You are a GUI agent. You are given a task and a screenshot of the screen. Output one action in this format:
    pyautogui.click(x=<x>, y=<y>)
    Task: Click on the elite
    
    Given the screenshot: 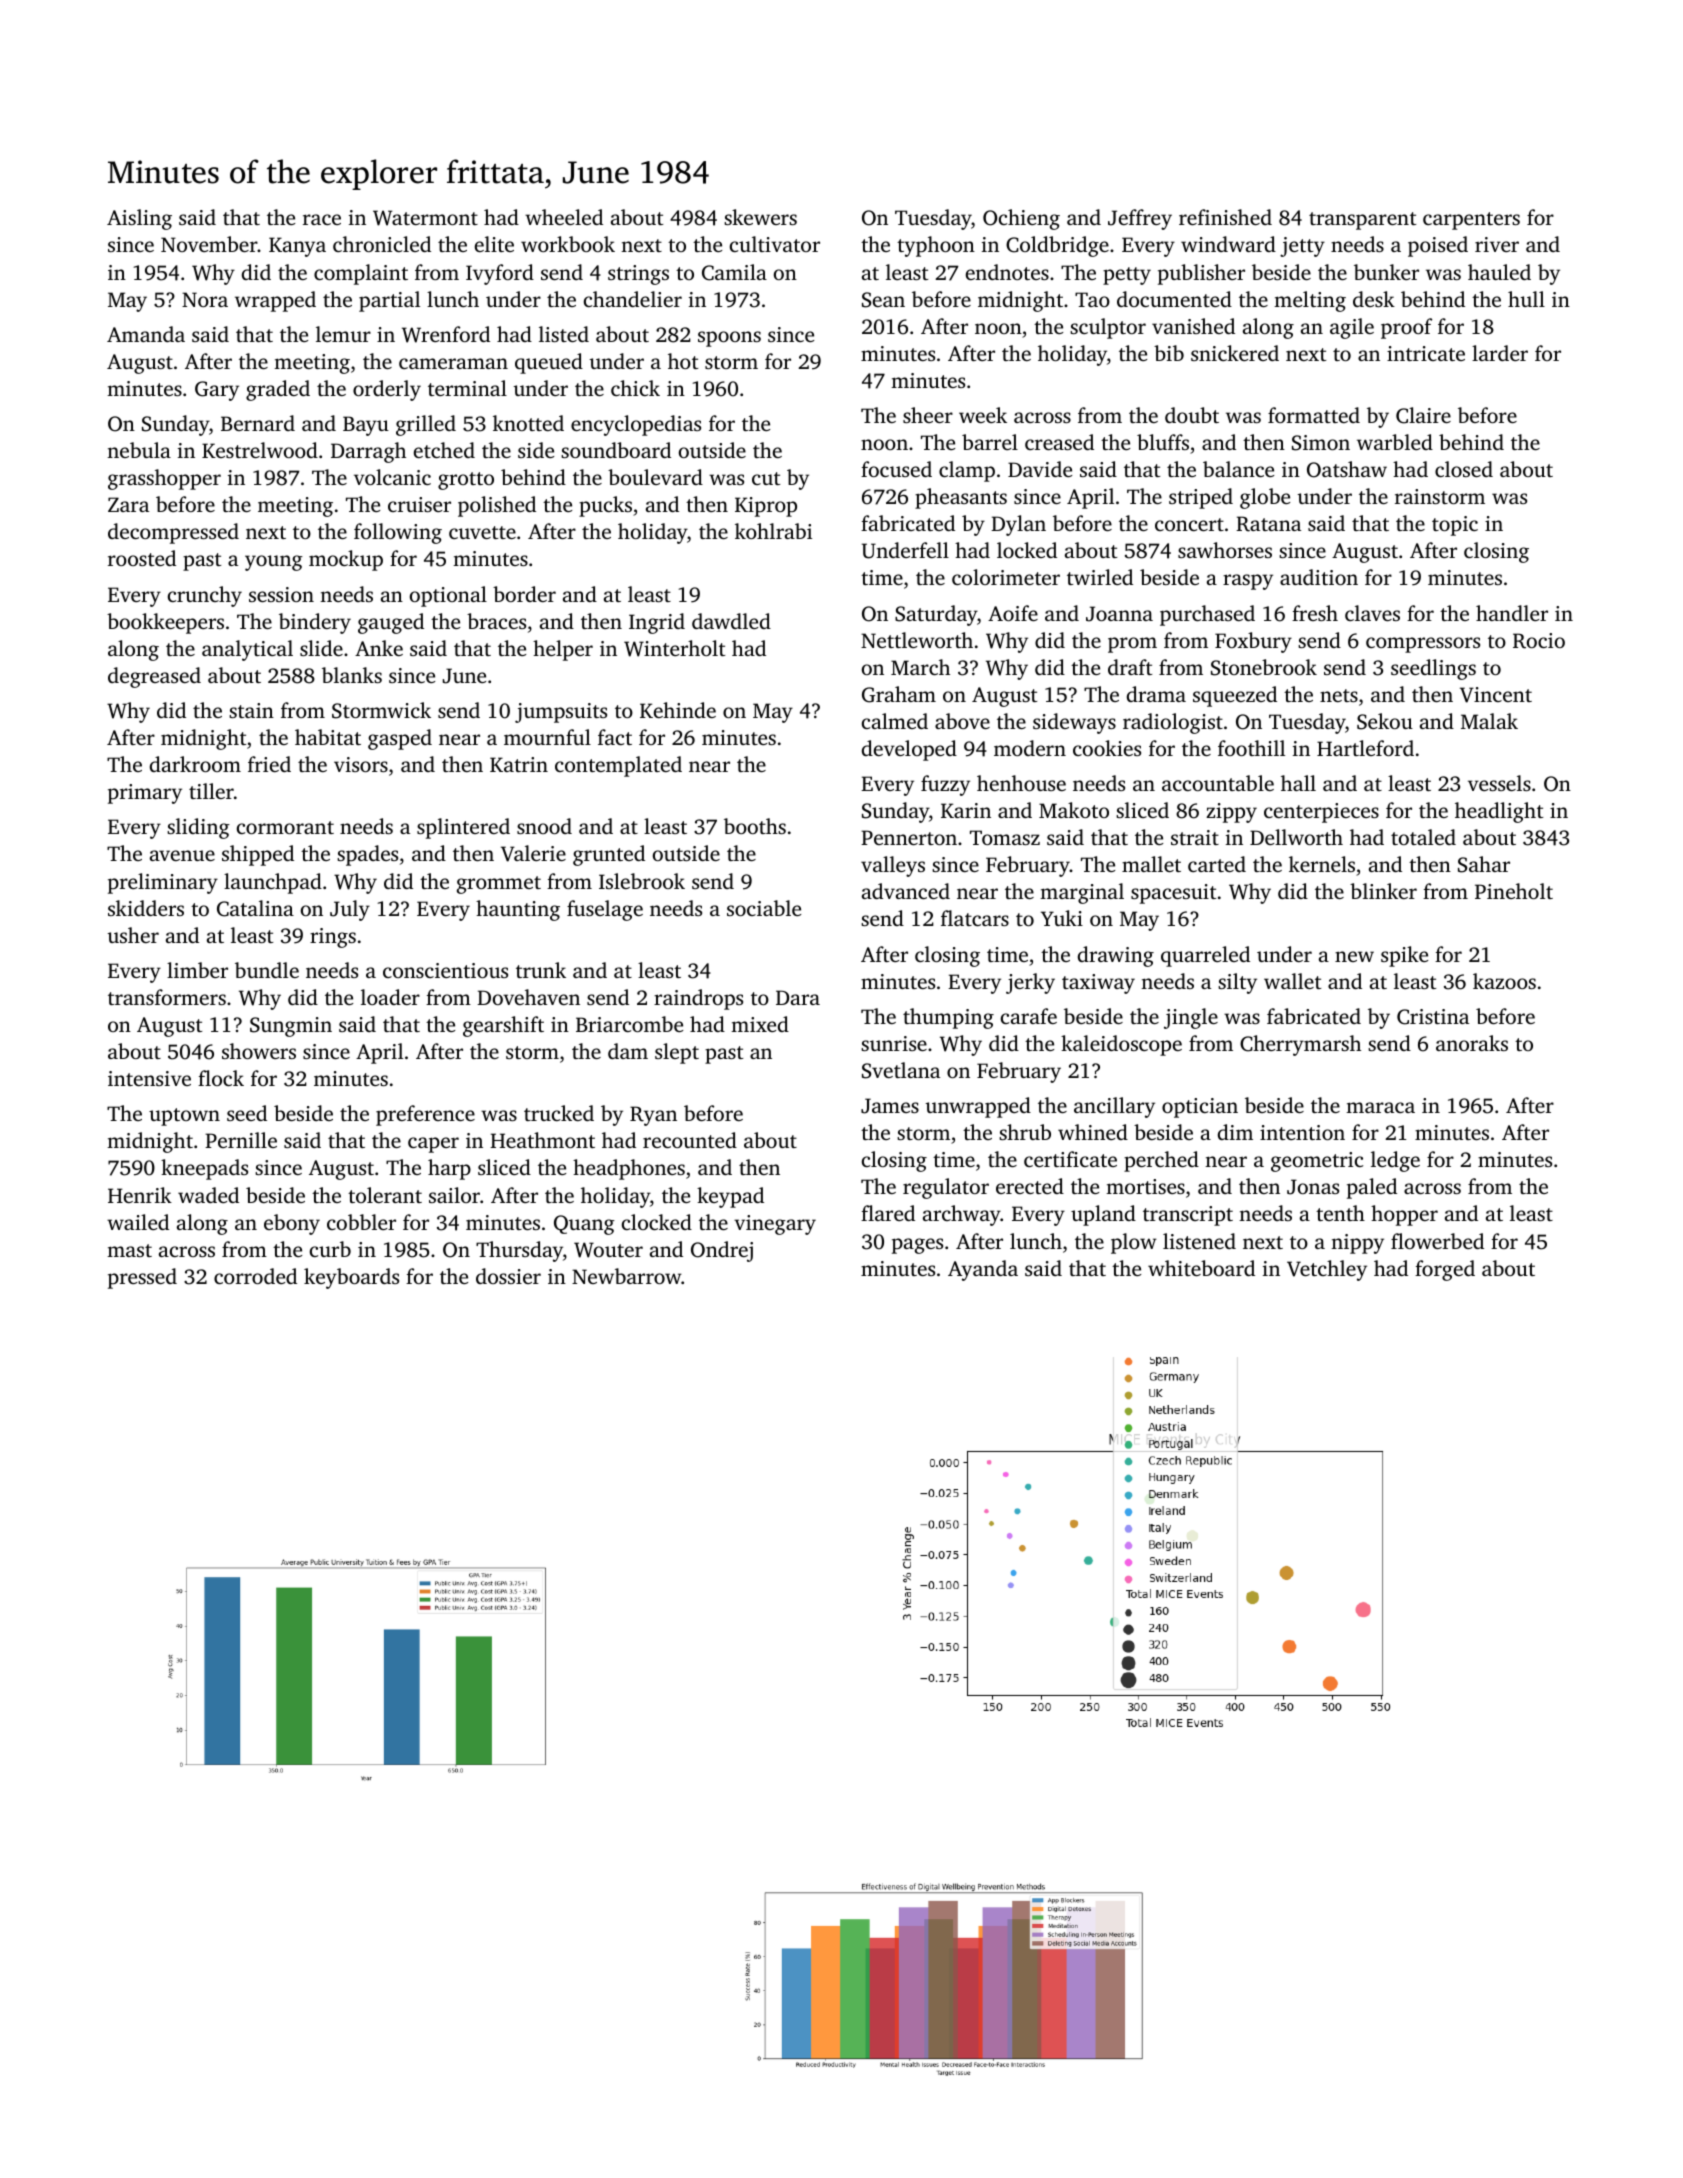 What is the action you would take?
    pyautogui.click(x=494, y=244)
